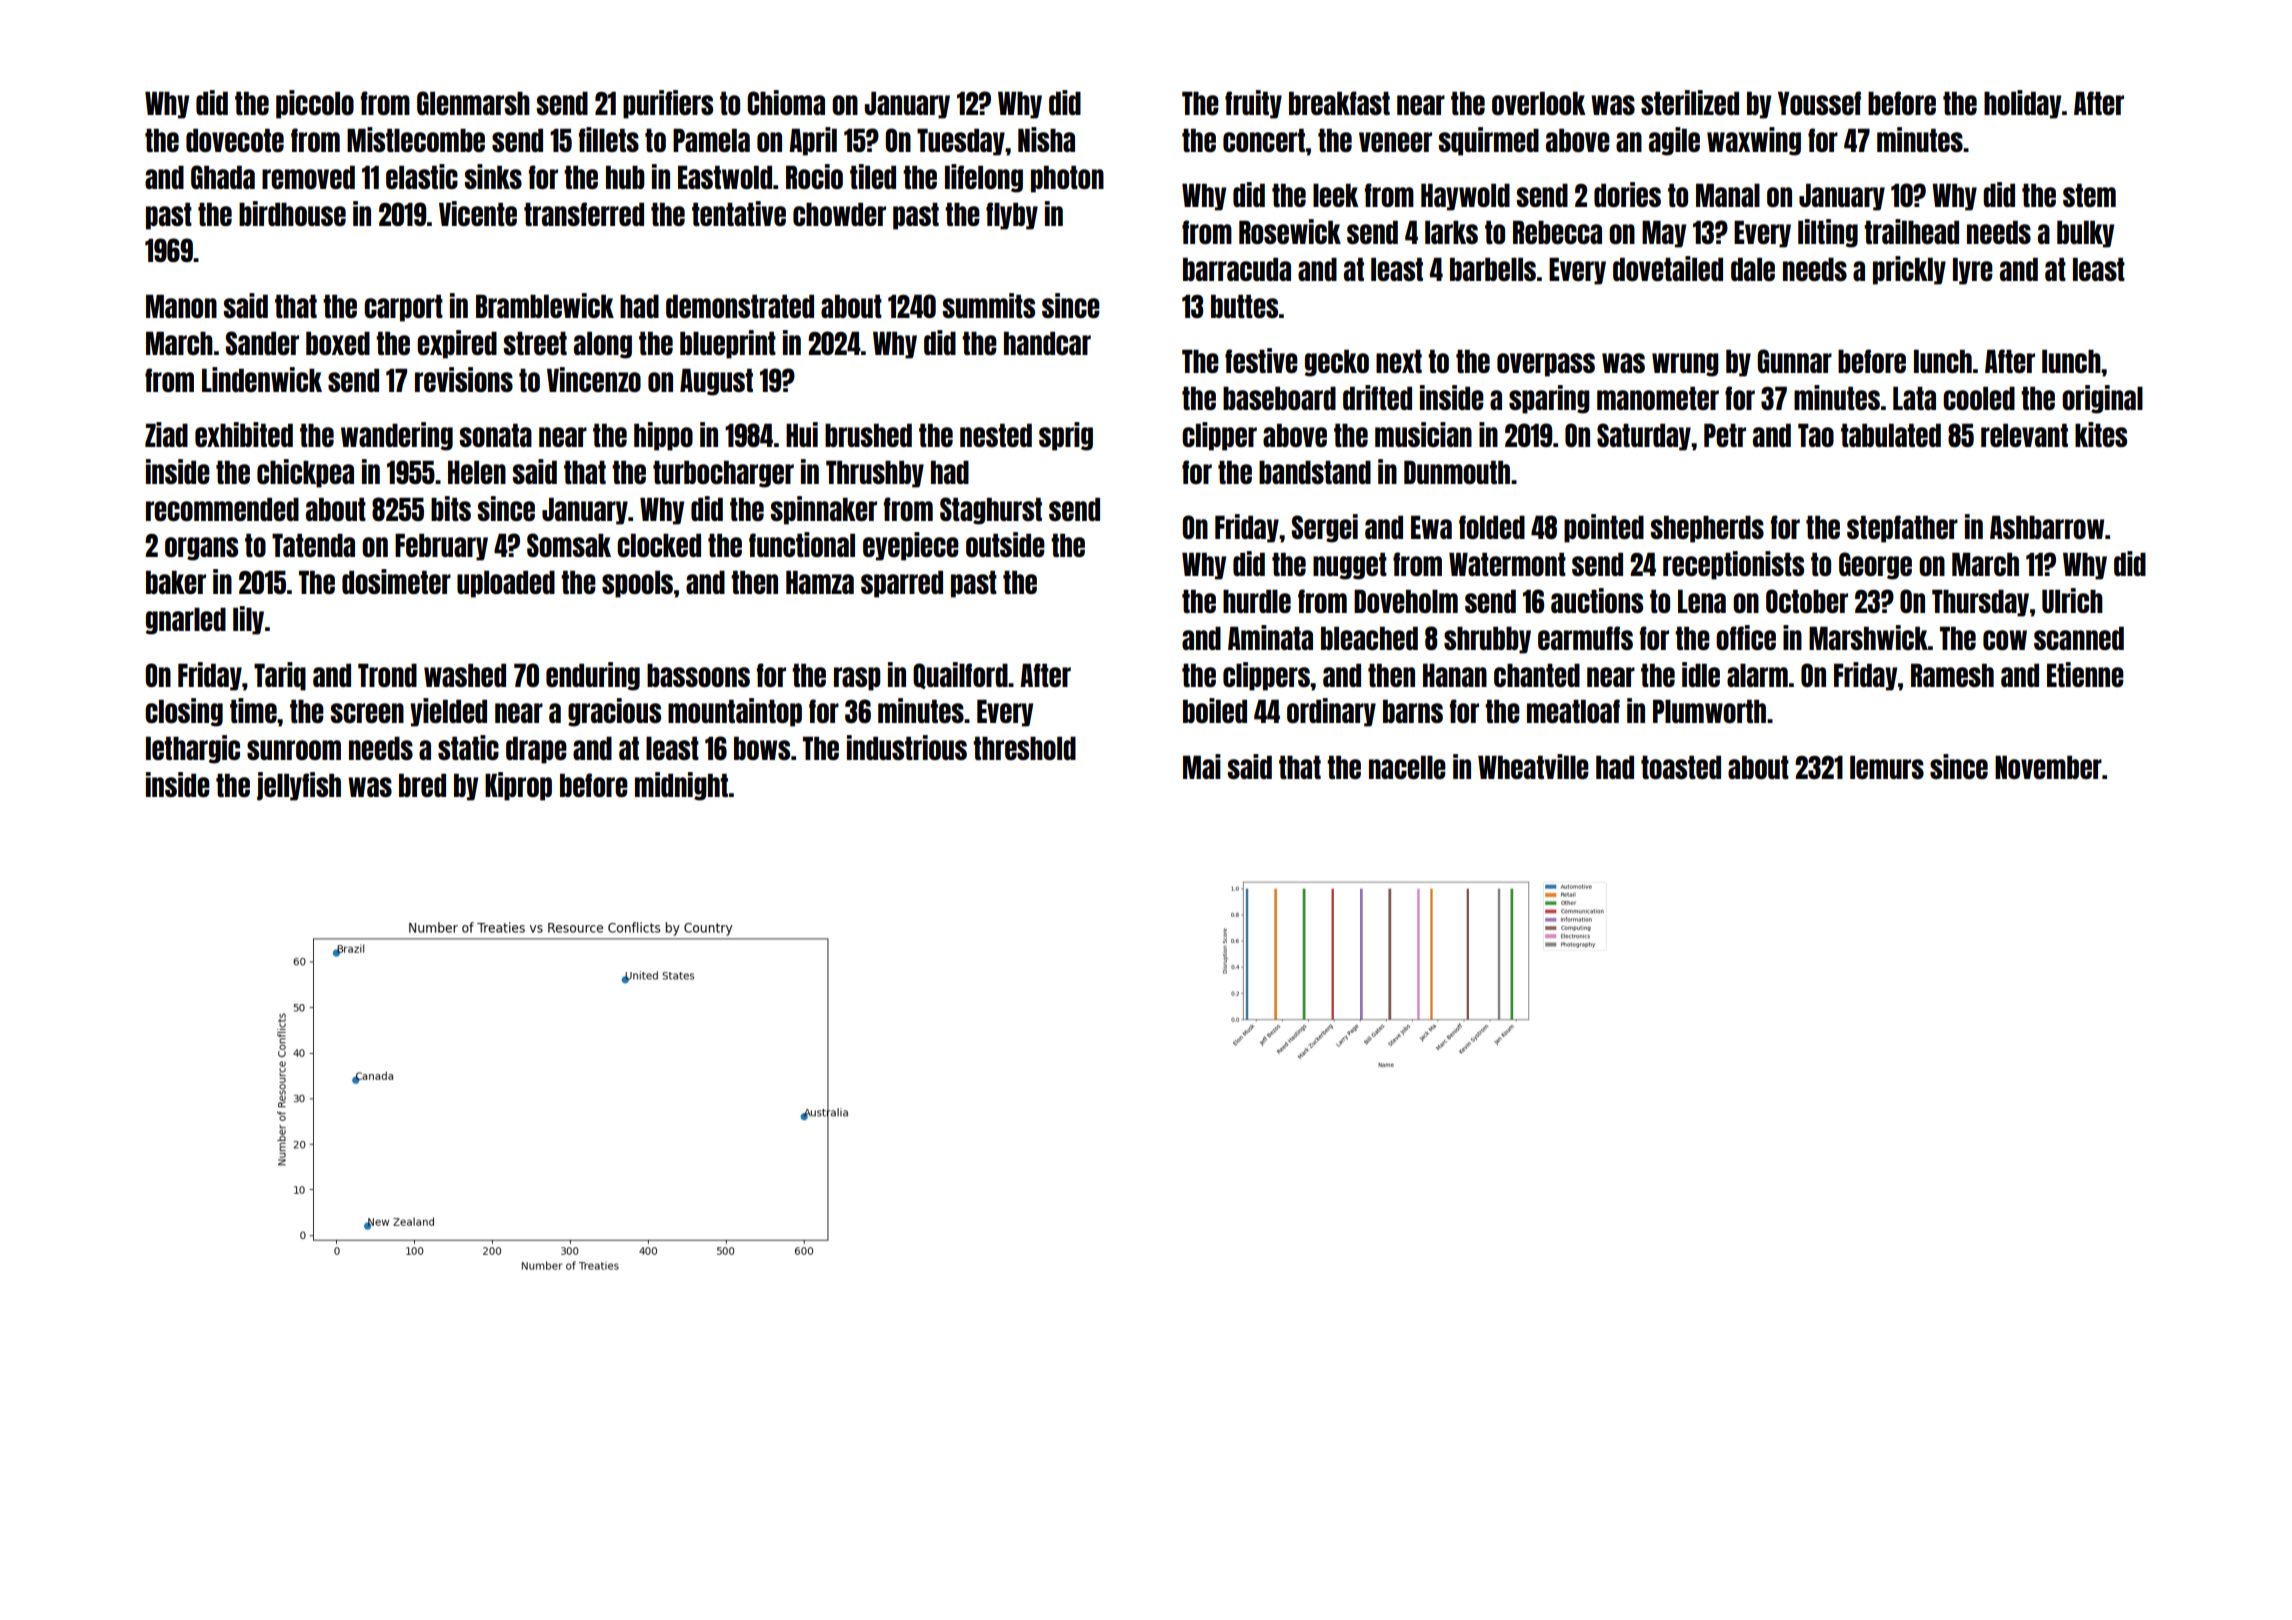 The image size is (2292, 1620). What do you see at coordinates (2102, 399) in the screenshot?
I see `original` at bounding box center [2102, 399].
